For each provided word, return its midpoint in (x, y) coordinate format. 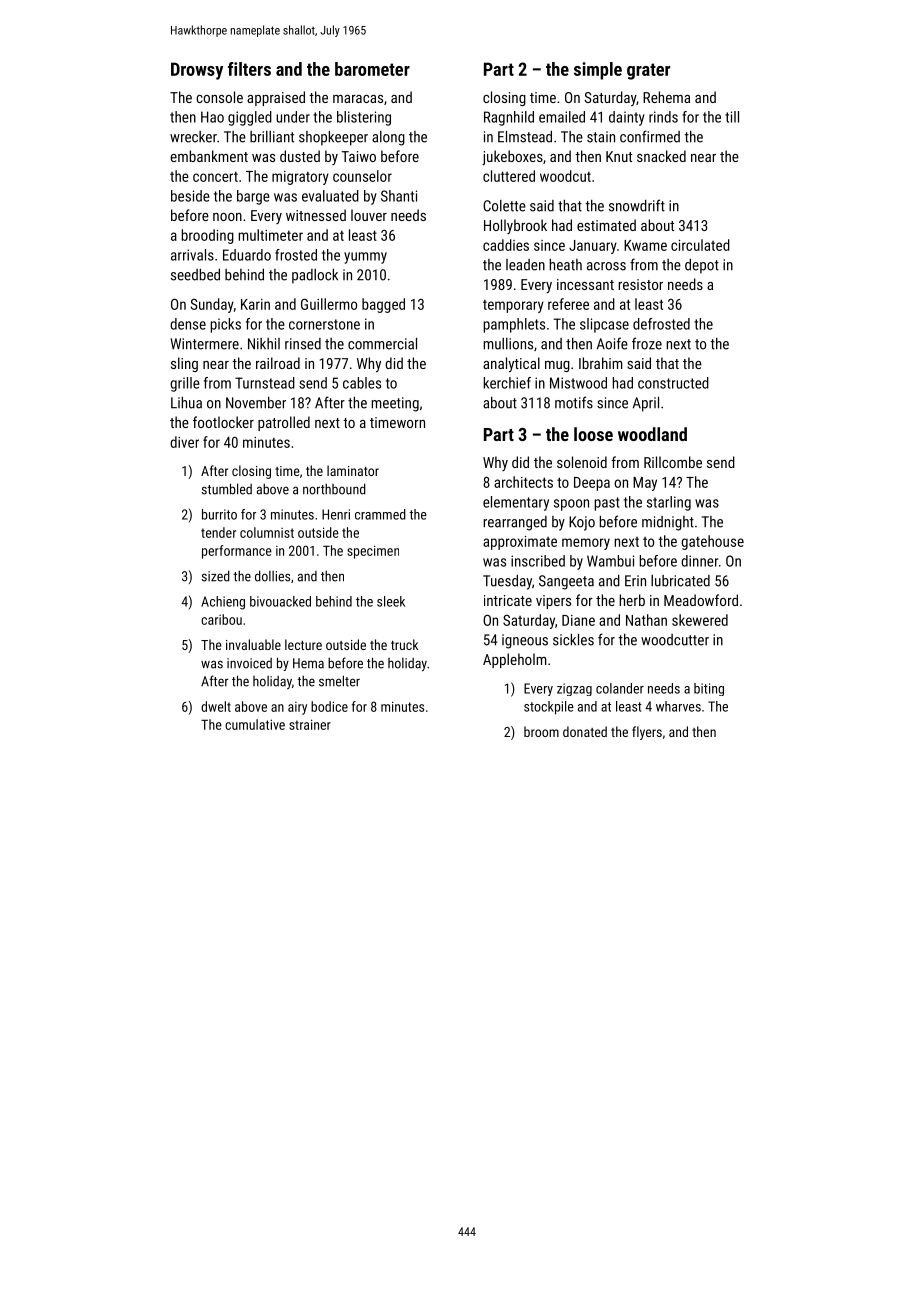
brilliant (272, 137)
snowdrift (637, 205)
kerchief (507, 383)
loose (593, 434)
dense (188, 324)
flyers (647, 733)
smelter (339, 681)
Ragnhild (509, 118)
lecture (303, 644)
